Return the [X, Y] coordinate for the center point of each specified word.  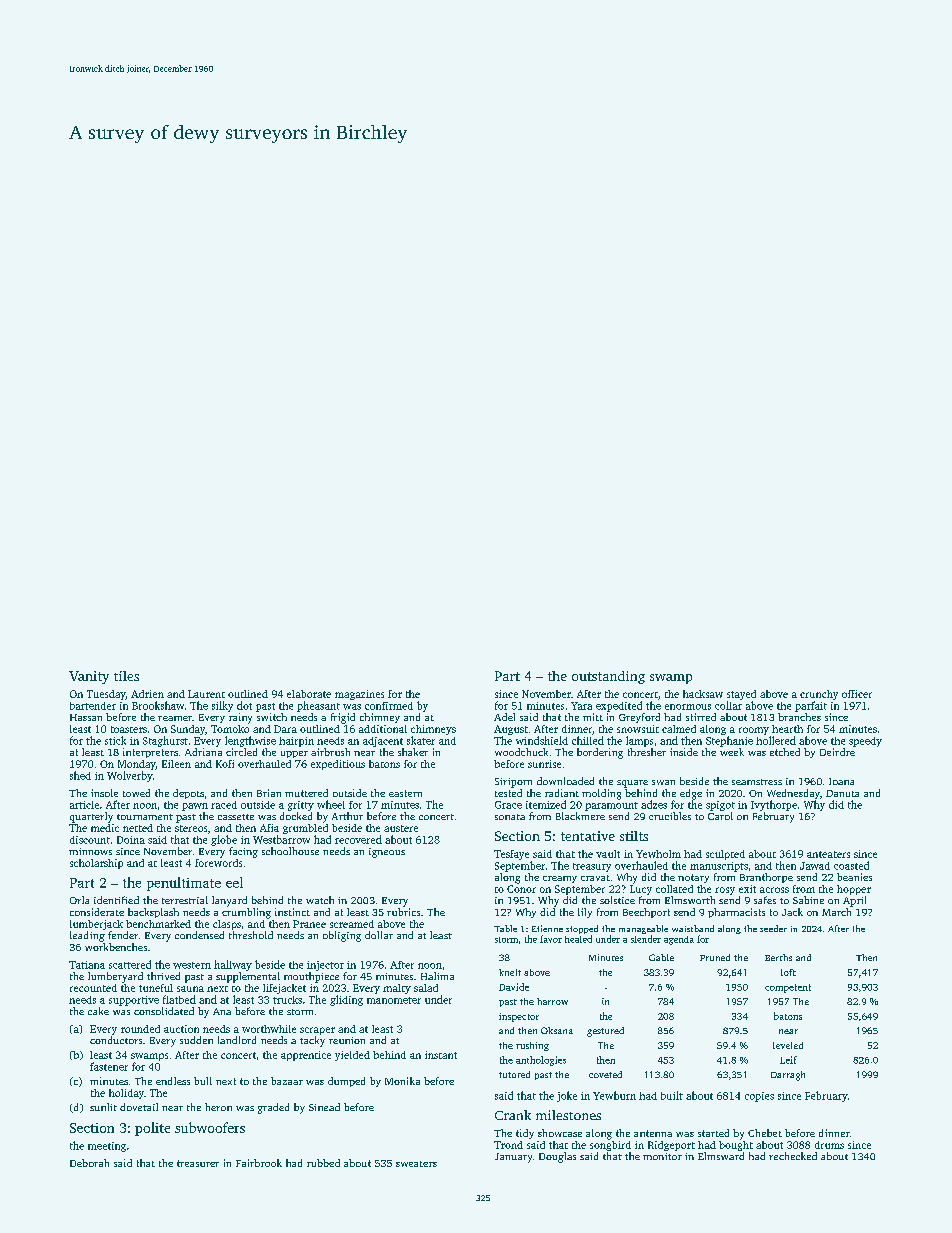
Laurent [206, 694]
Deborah [89, 1163]
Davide [514, 987]
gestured [605, 1032]
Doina [131, 840]
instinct [292, 912]
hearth [787, 729]
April [854, 901]
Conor [521, 889]
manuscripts [719, 867]
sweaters [416, 1164]
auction [181, 1029]
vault [608, 854]
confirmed [389, 706]
